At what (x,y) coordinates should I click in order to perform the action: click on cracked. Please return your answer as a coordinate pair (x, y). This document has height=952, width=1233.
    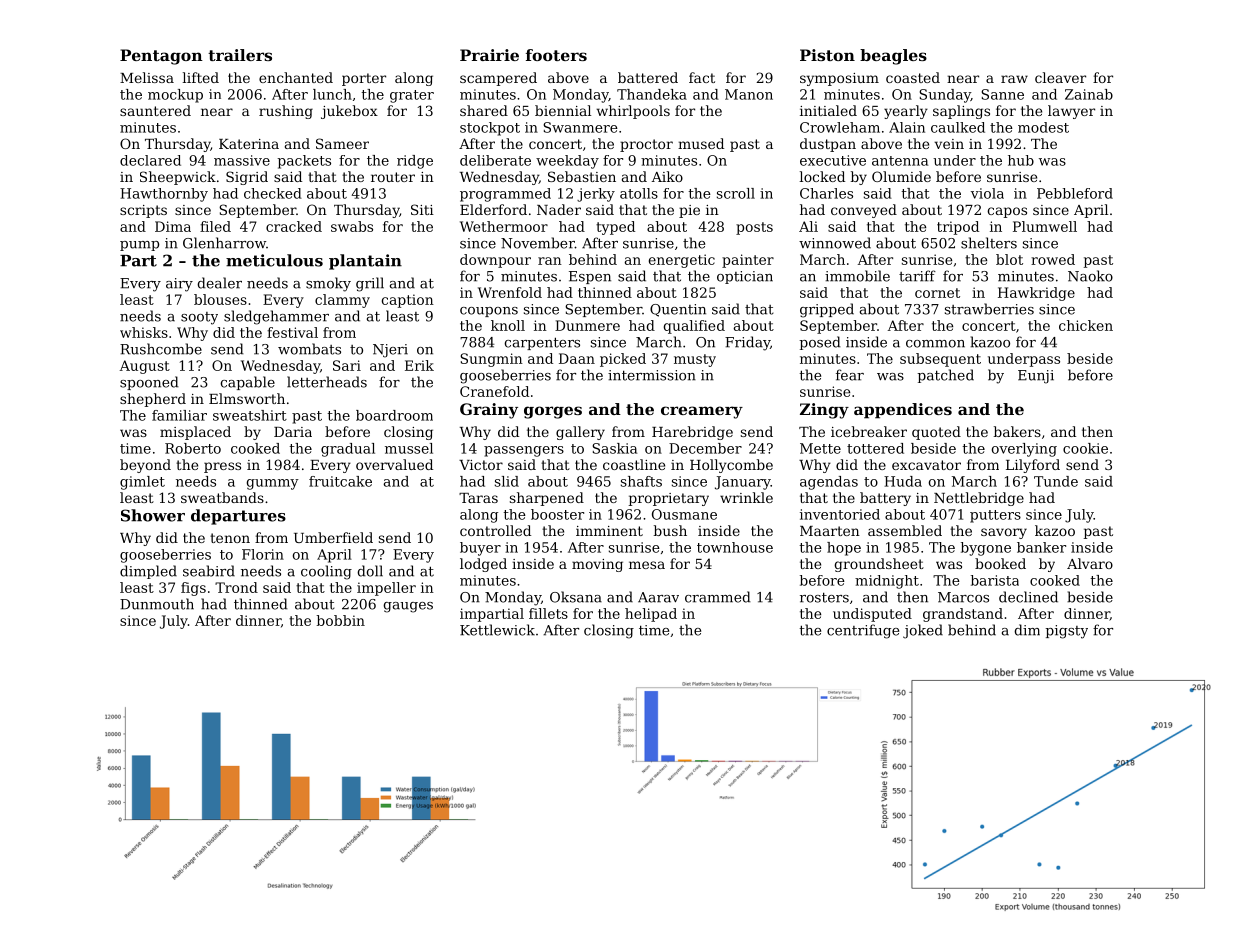
    Looking at the image, I should click on (294, 226).
